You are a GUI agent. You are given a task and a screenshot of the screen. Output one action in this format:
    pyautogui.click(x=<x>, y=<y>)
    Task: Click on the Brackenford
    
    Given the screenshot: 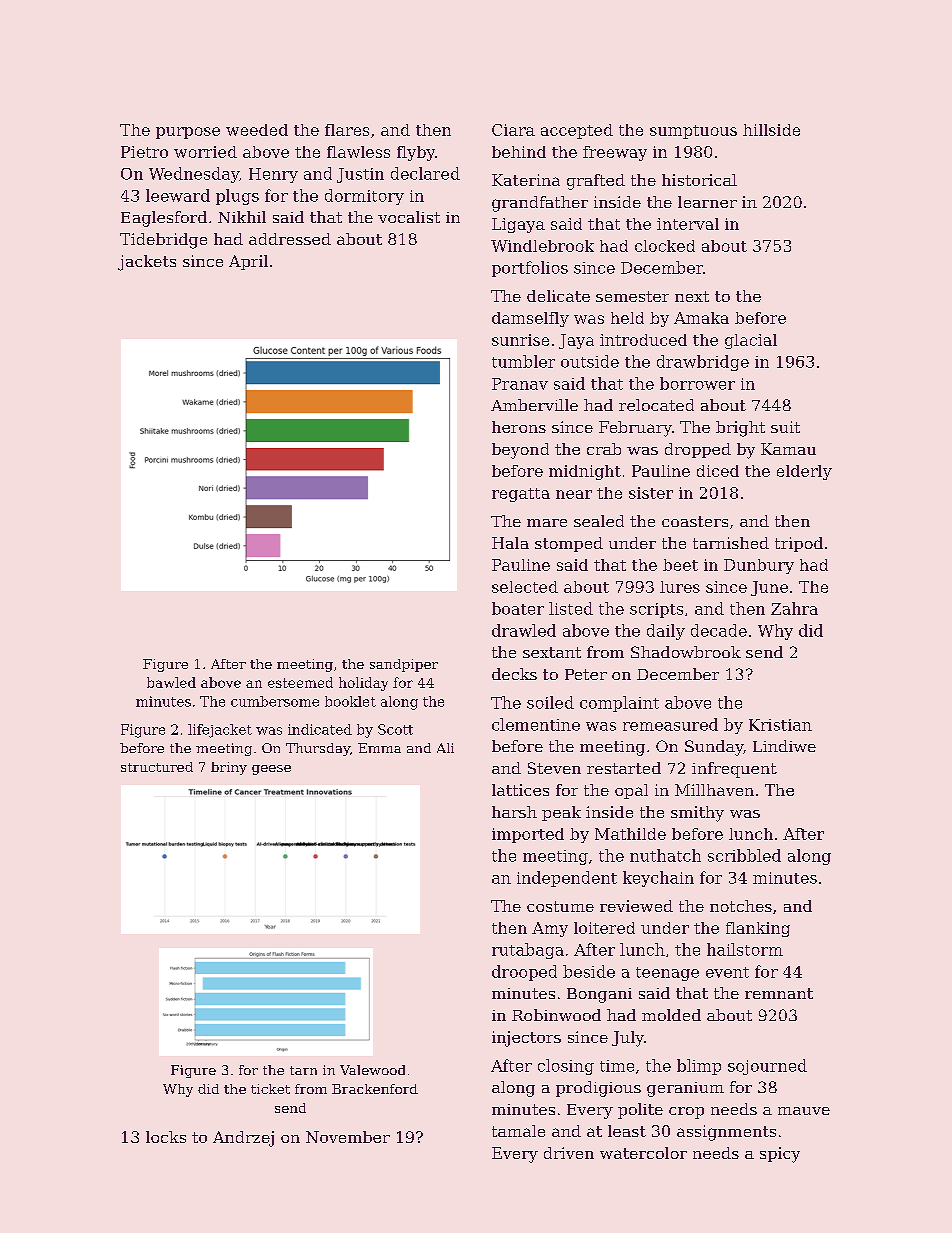 What is the action you would take?
    pyautogui.click(x=375, y=1089)
